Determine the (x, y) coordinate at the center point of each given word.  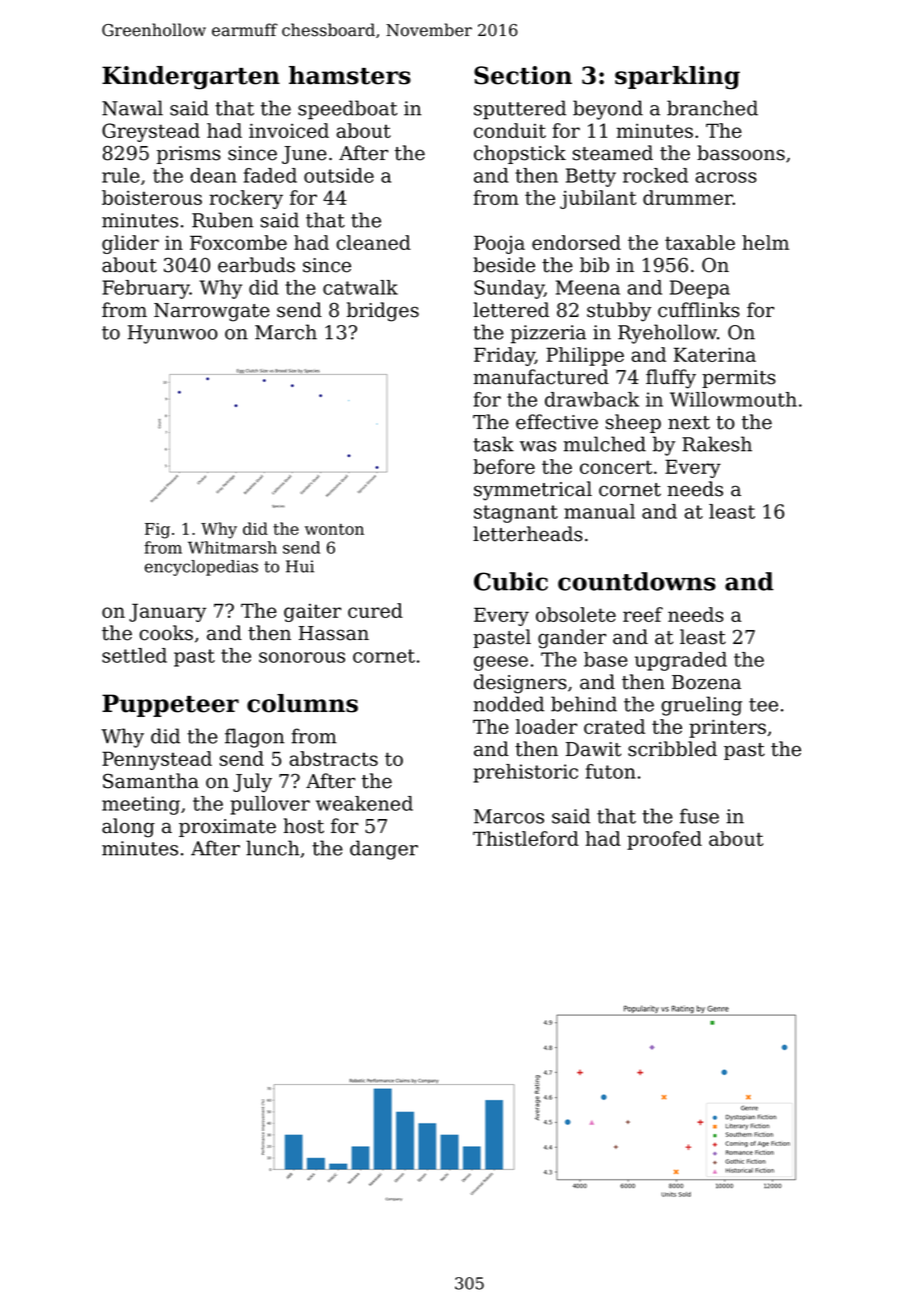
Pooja (499, 244)
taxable (700, 242)
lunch (272, 848)
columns (302, 703)
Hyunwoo (173, 334)
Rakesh (717, 444)
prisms (189, 155)
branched (712, 108)
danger (384, 850)
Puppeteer (170, 705)
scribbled (672, 749)
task (493, 444)
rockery (246, 199)
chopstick (520, 154)
